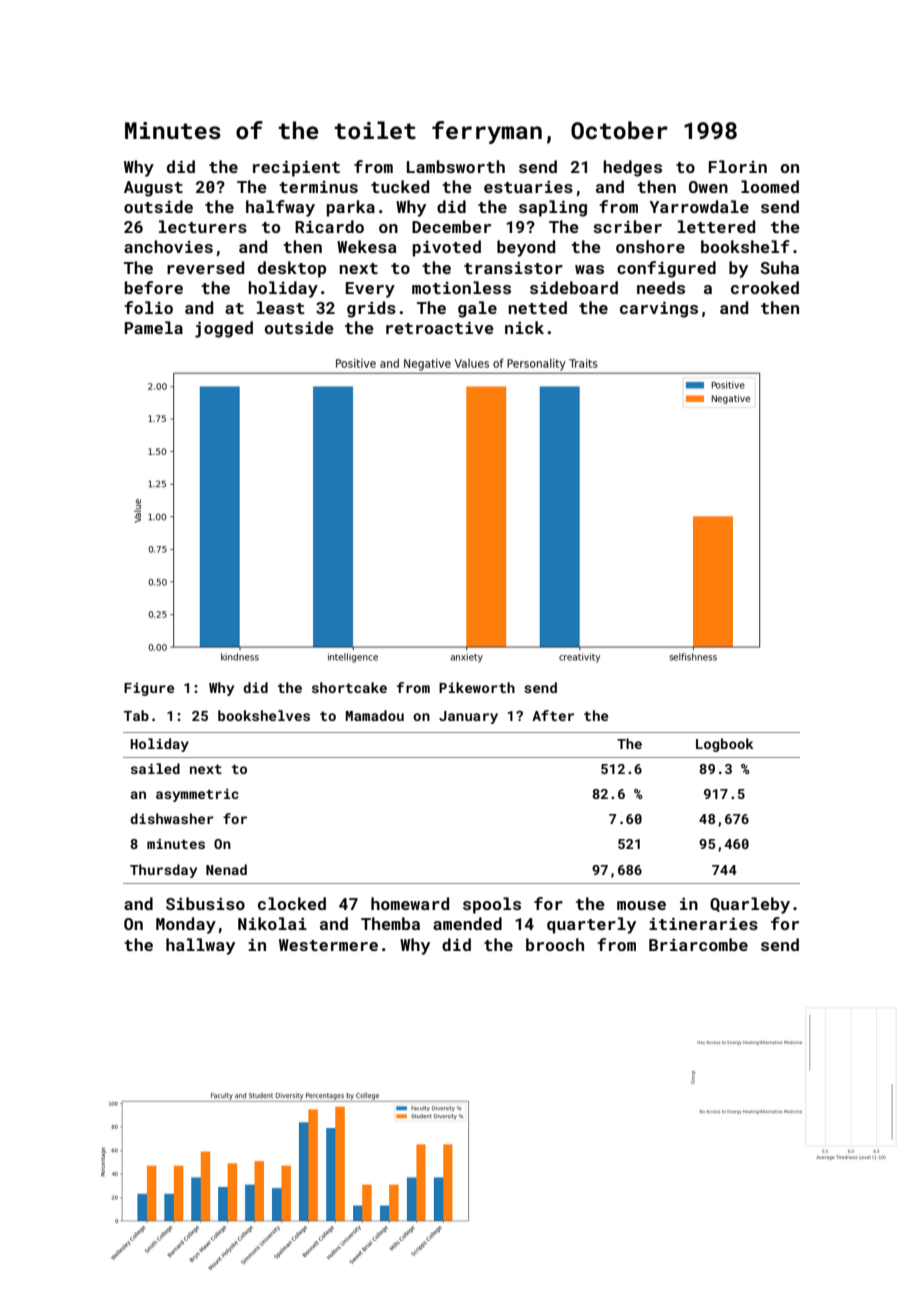 The image size is (924, 1308). Describe the element at coordinates (661, 287) in the screenshot. I see `needs` at that location.
